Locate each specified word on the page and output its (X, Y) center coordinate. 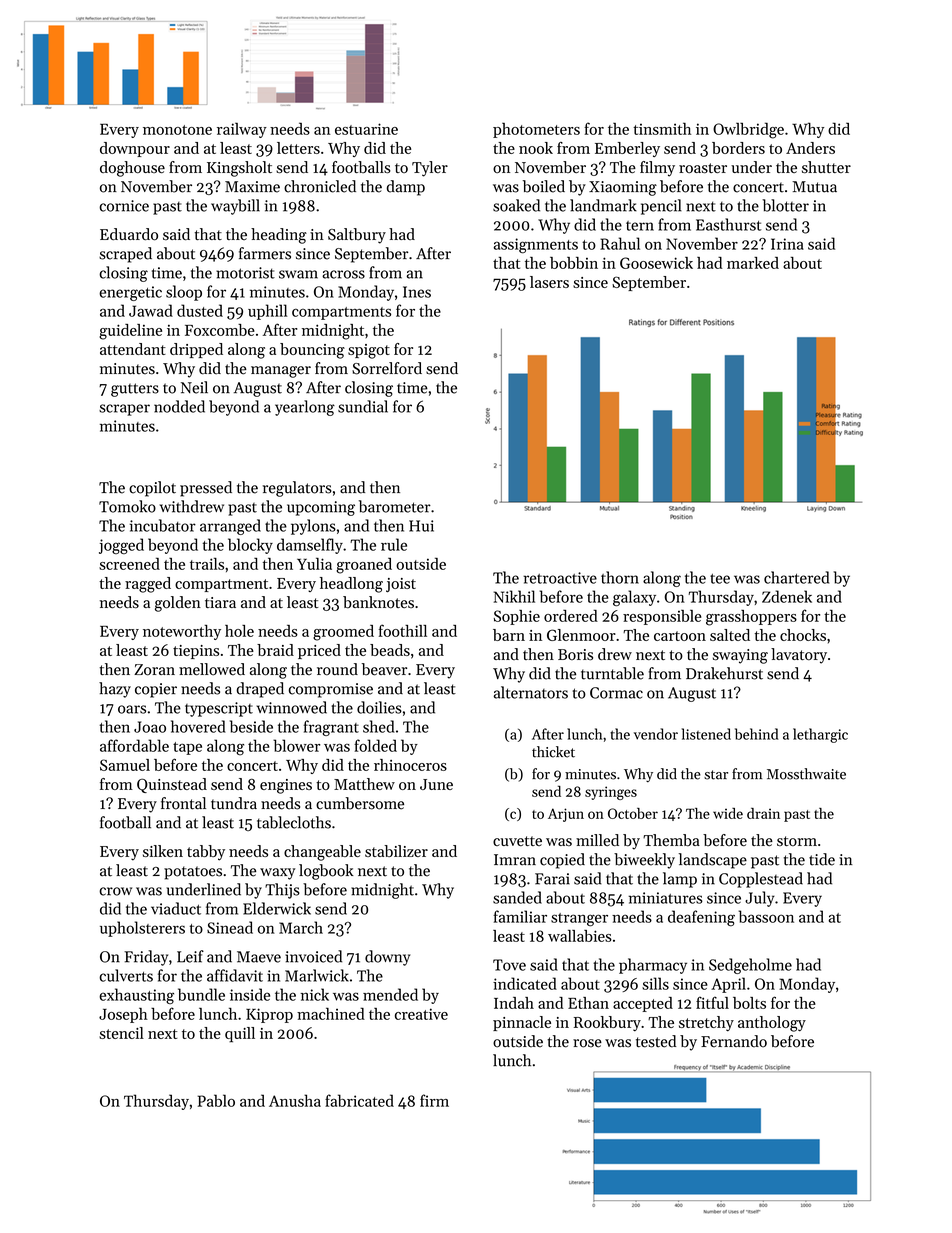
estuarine (366, 129)
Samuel (125, 765)
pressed (206, 489)
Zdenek (787, 596)
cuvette (517, 841)
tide (822, 859)
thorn (620, 577)
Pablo (216, 1100)
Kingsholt (239, 169)
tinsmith (662, 128)
